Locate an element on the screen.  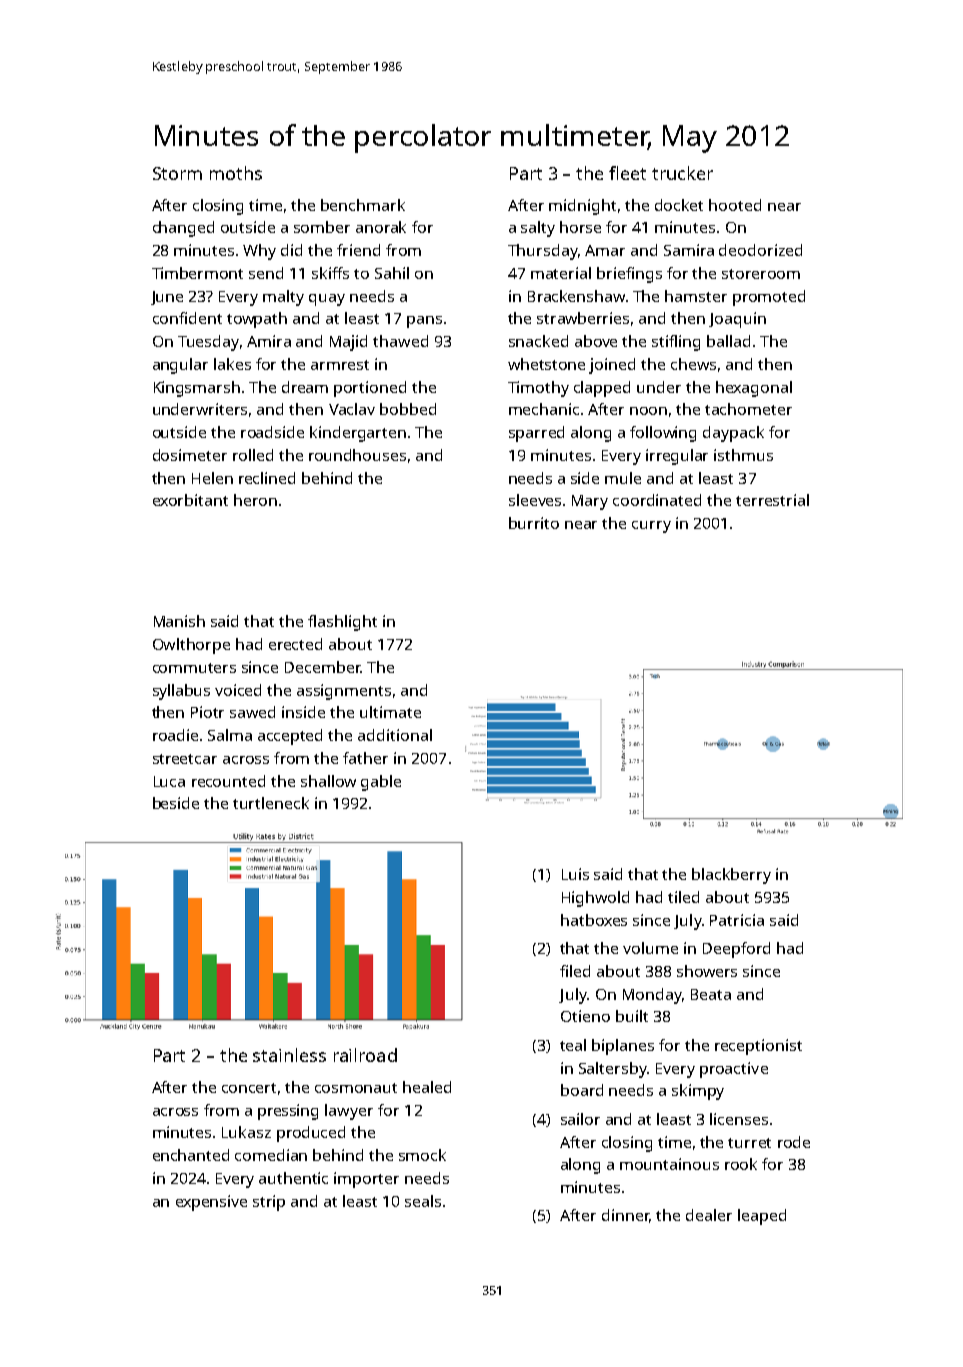
Storm is located at coordinates (177, 173).
